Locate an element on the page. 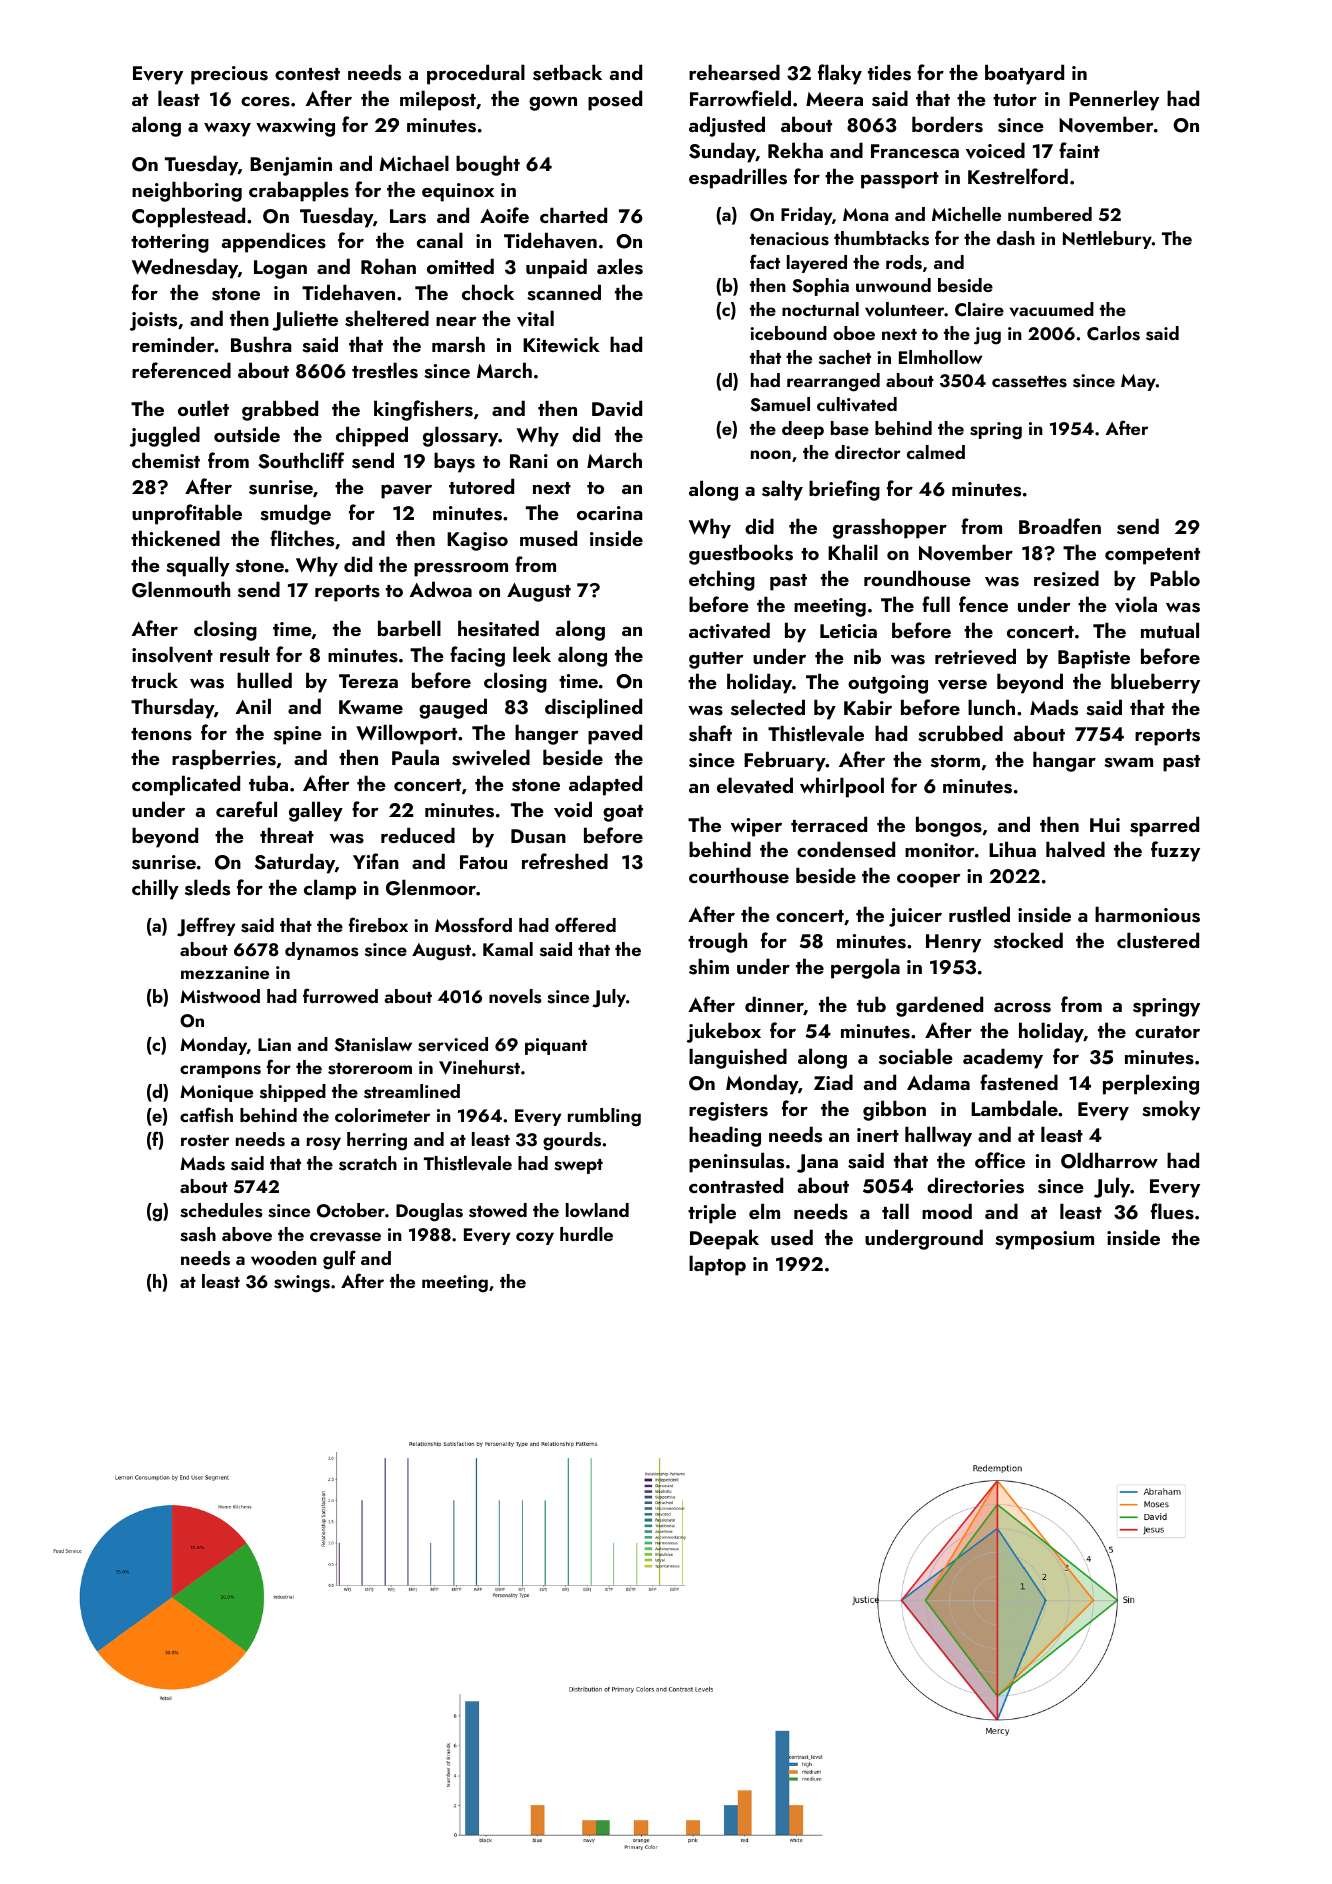  Rani is located at coordinates (529, 461).
